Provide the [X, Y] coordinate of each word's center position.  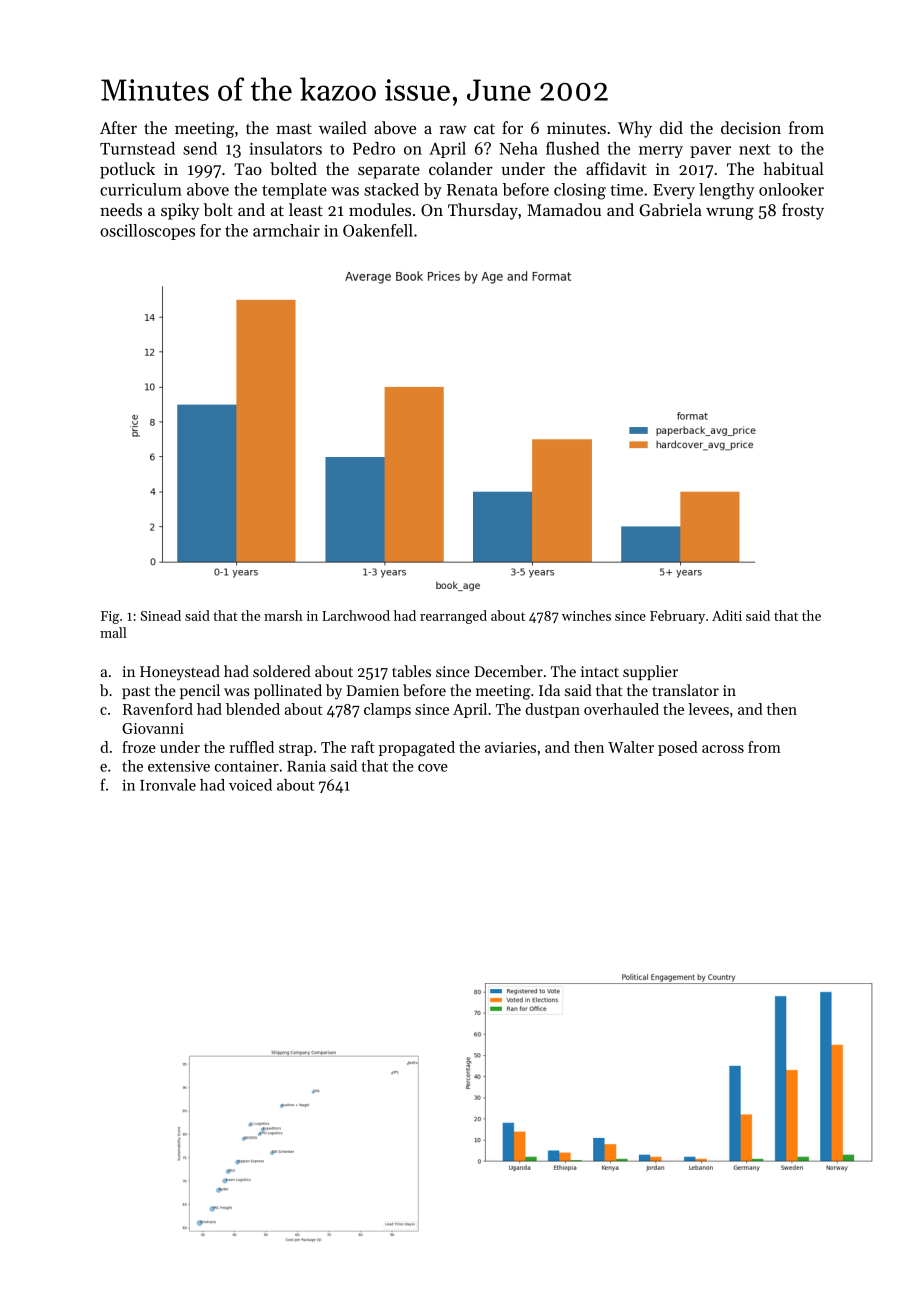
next [755, 149]
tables [411, 671]
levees [708, 709]
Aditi [727, 615]
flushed [572, 148]
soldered [282, 671]
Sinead [161, 615]
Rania [306, 766]
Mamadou [564, 209]
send [200, 148]
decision [751, 127]
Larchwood [356, 615]
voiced [250, 785]
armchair [286, 230]
